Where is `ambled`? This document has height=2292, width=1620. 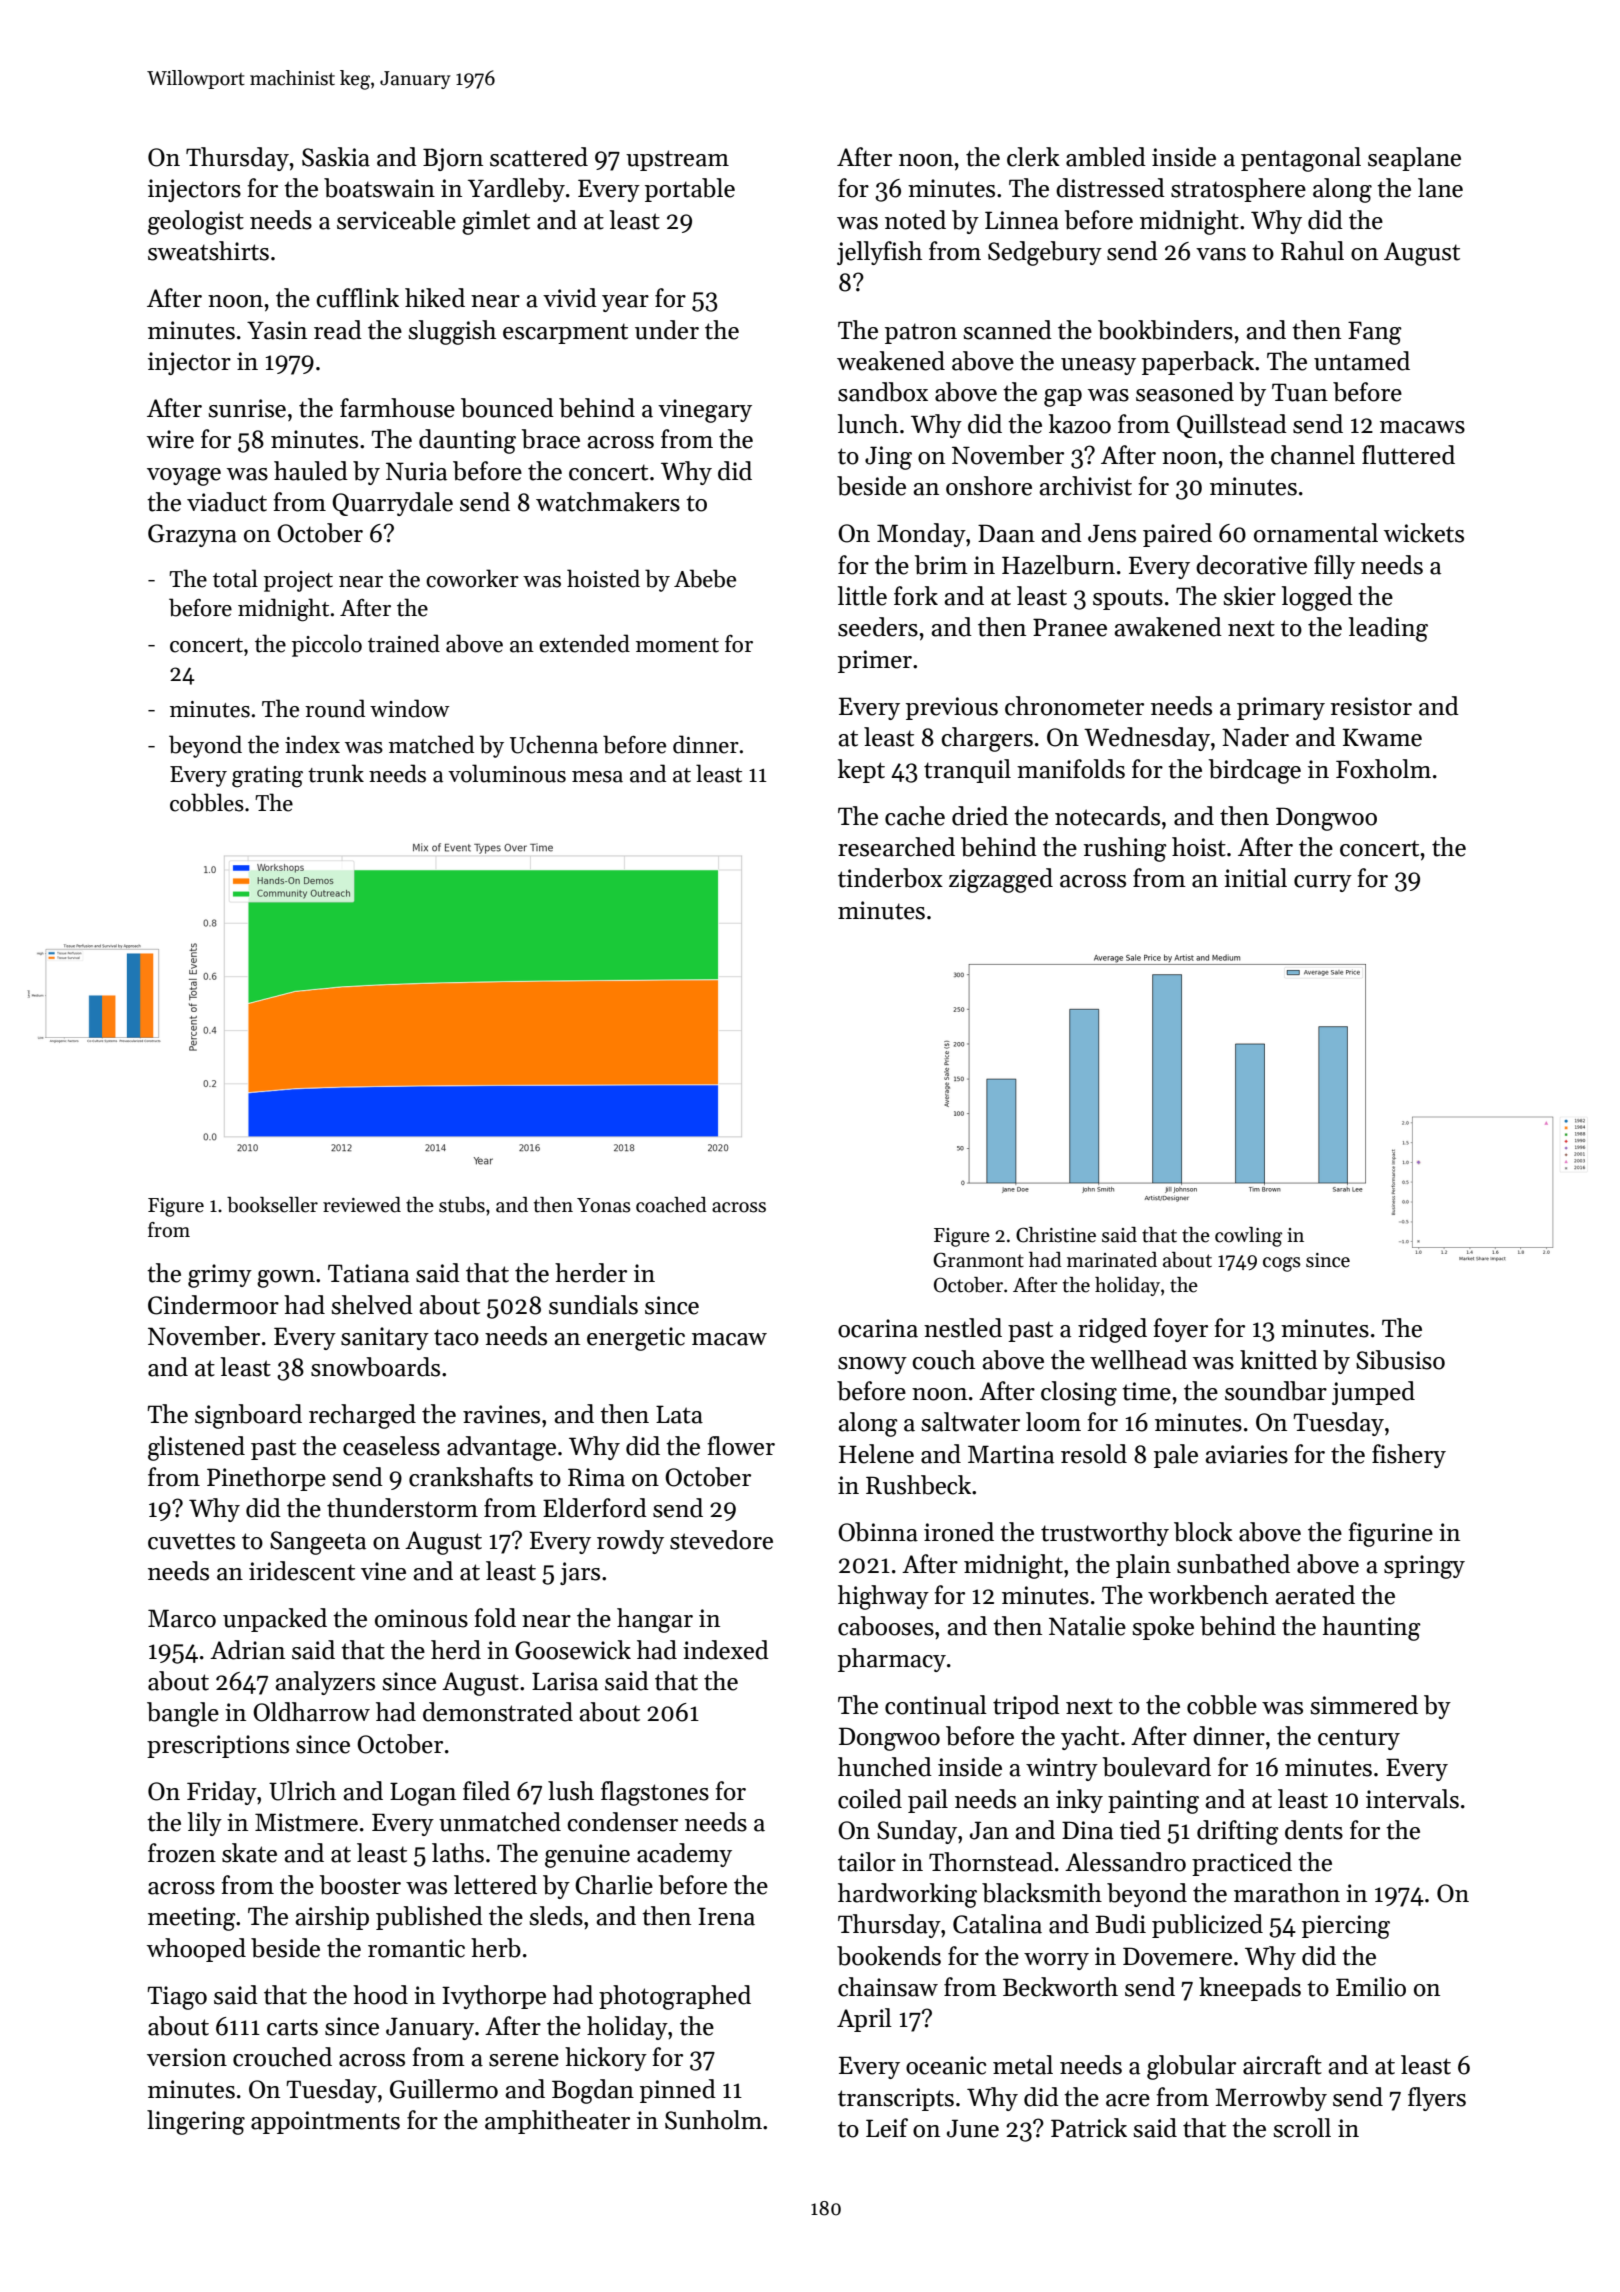
ambled is located at coordinates (1106, 157).
